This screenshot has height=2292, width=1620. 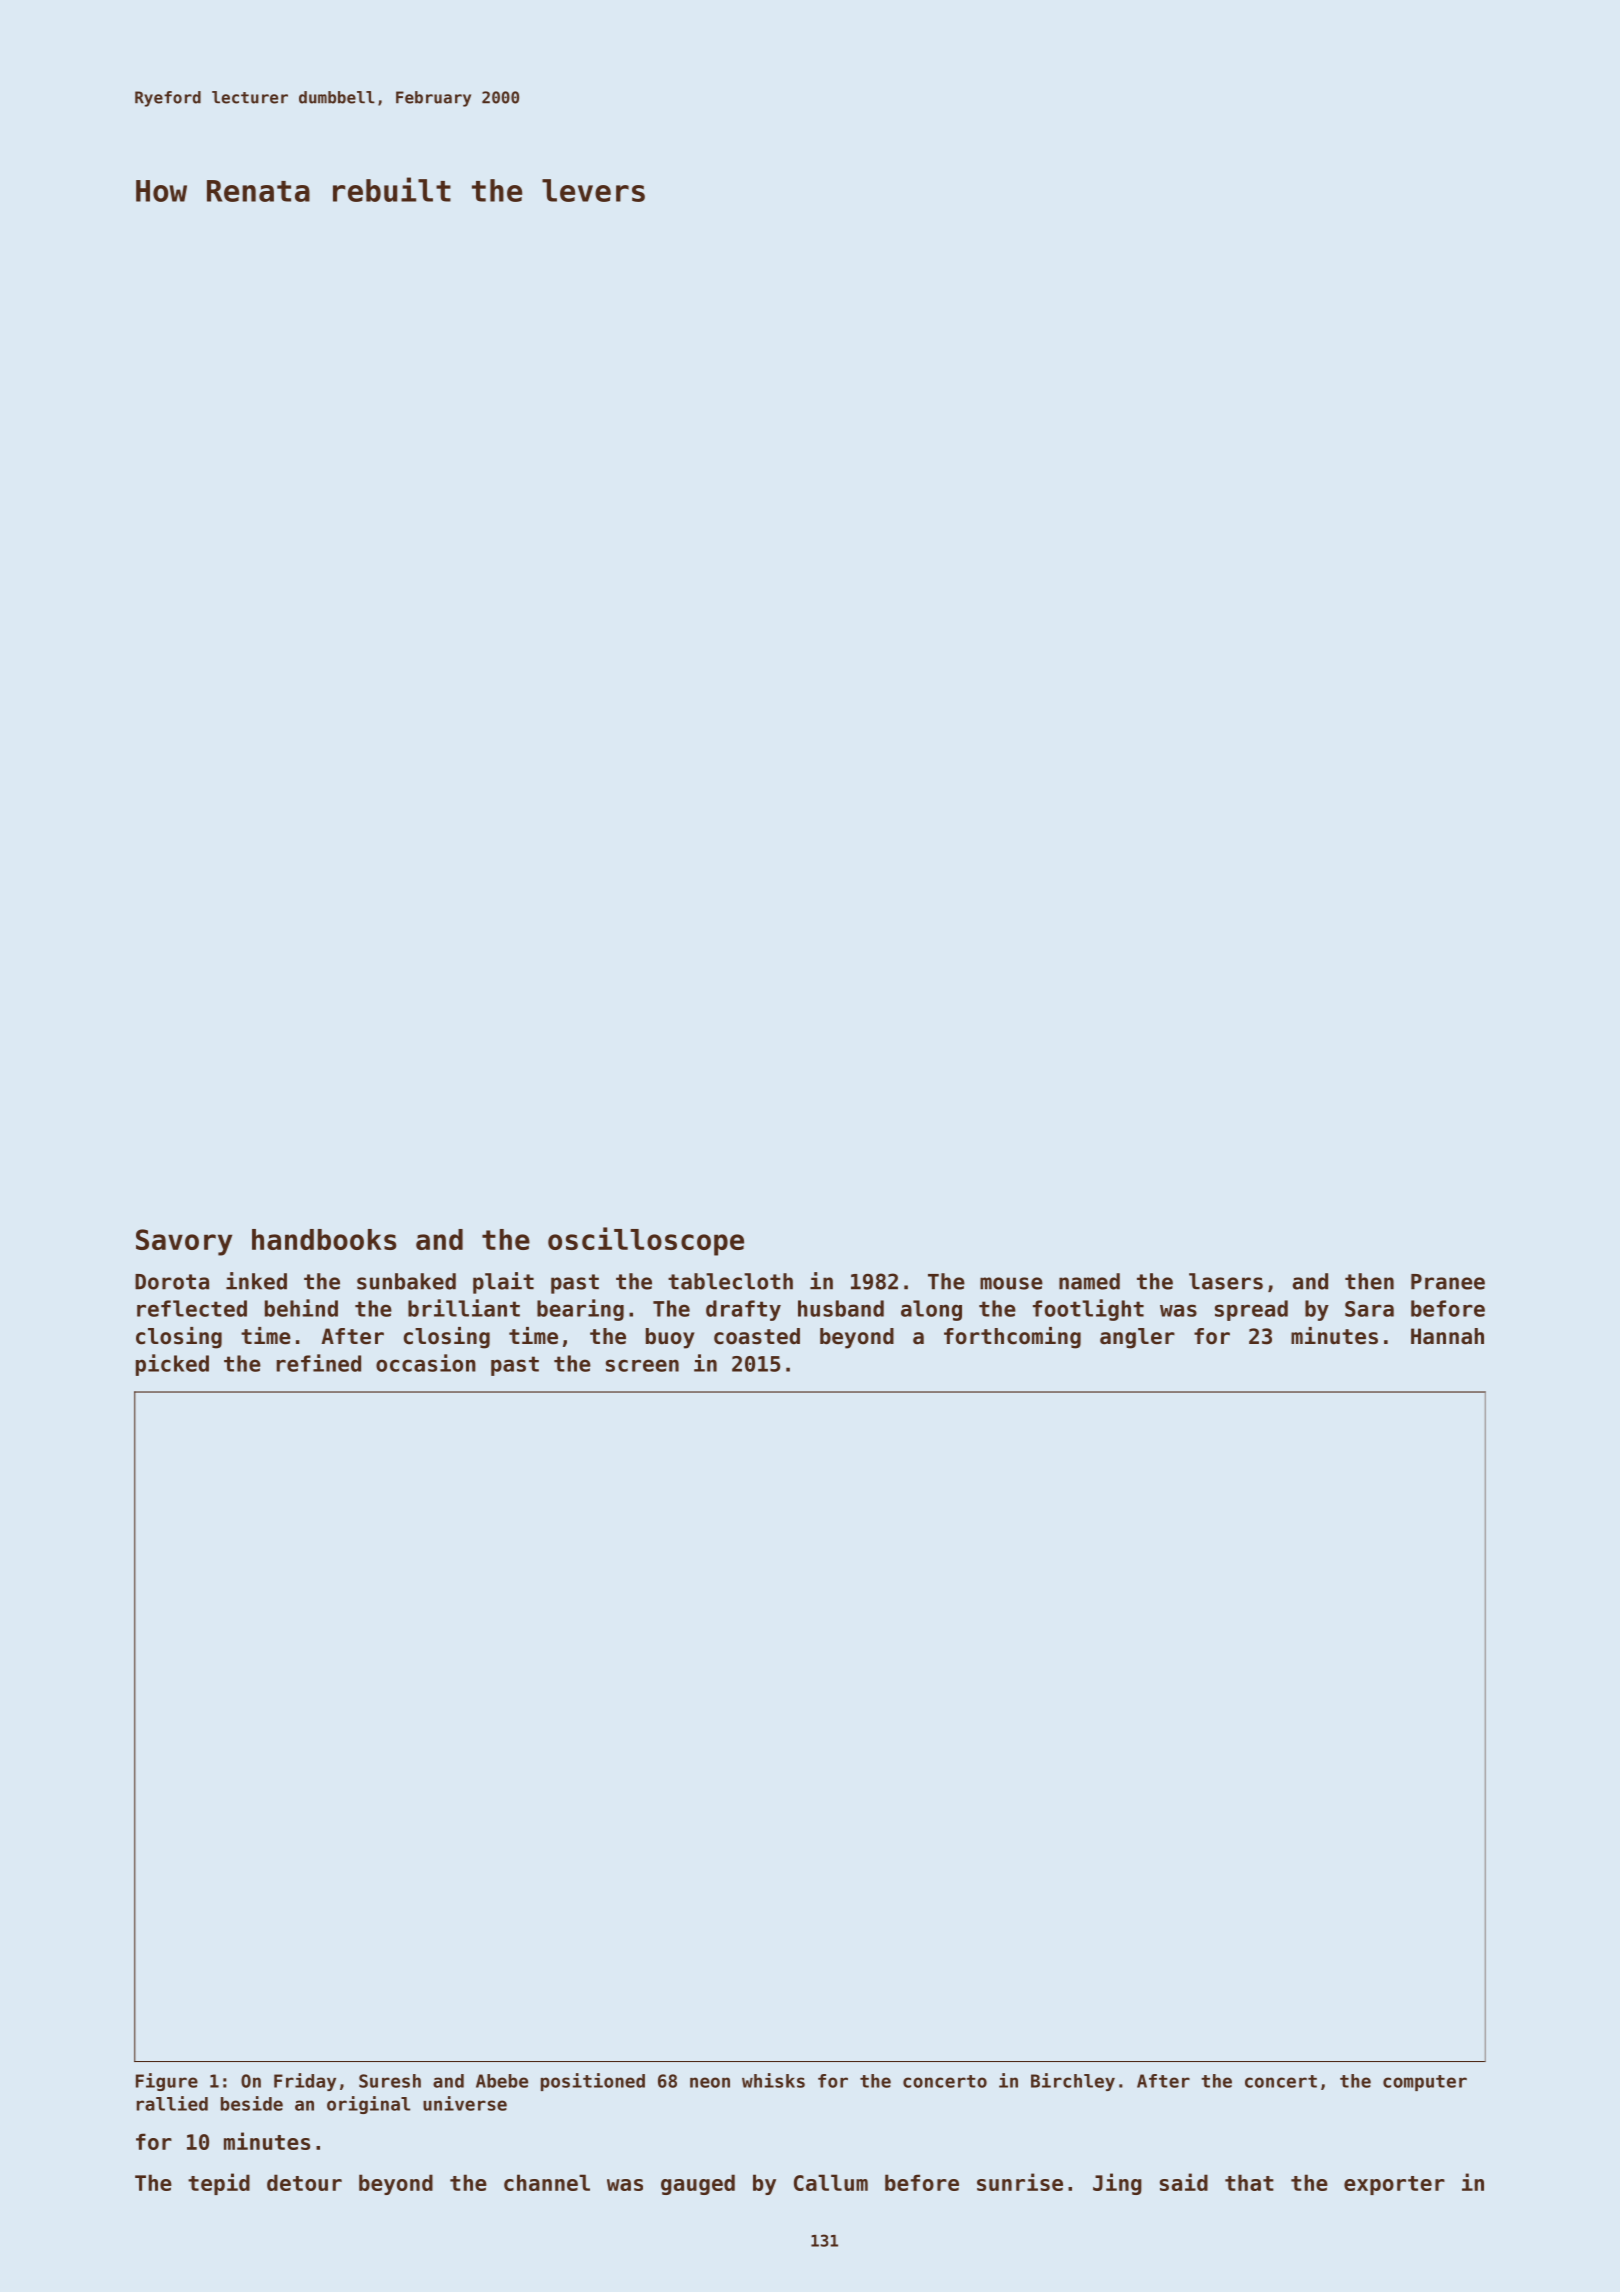 What do you see at coordinates (1448, 1282) in the screenshot?
I see `Pranee` at bounding box center [1448, 1282].
